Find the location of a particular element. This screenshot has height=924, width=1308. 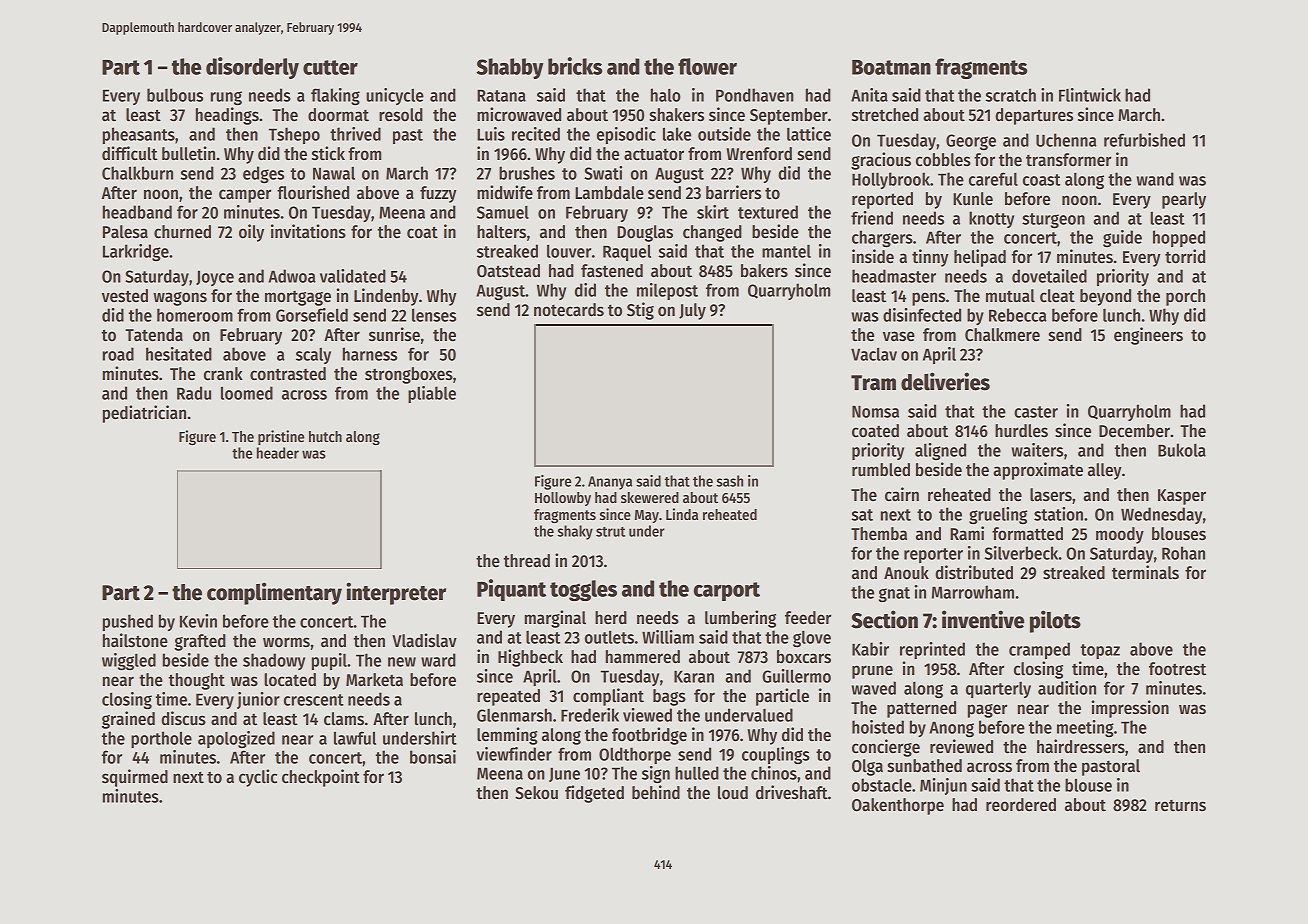

footrest is located at coordinates (1177, 669).
